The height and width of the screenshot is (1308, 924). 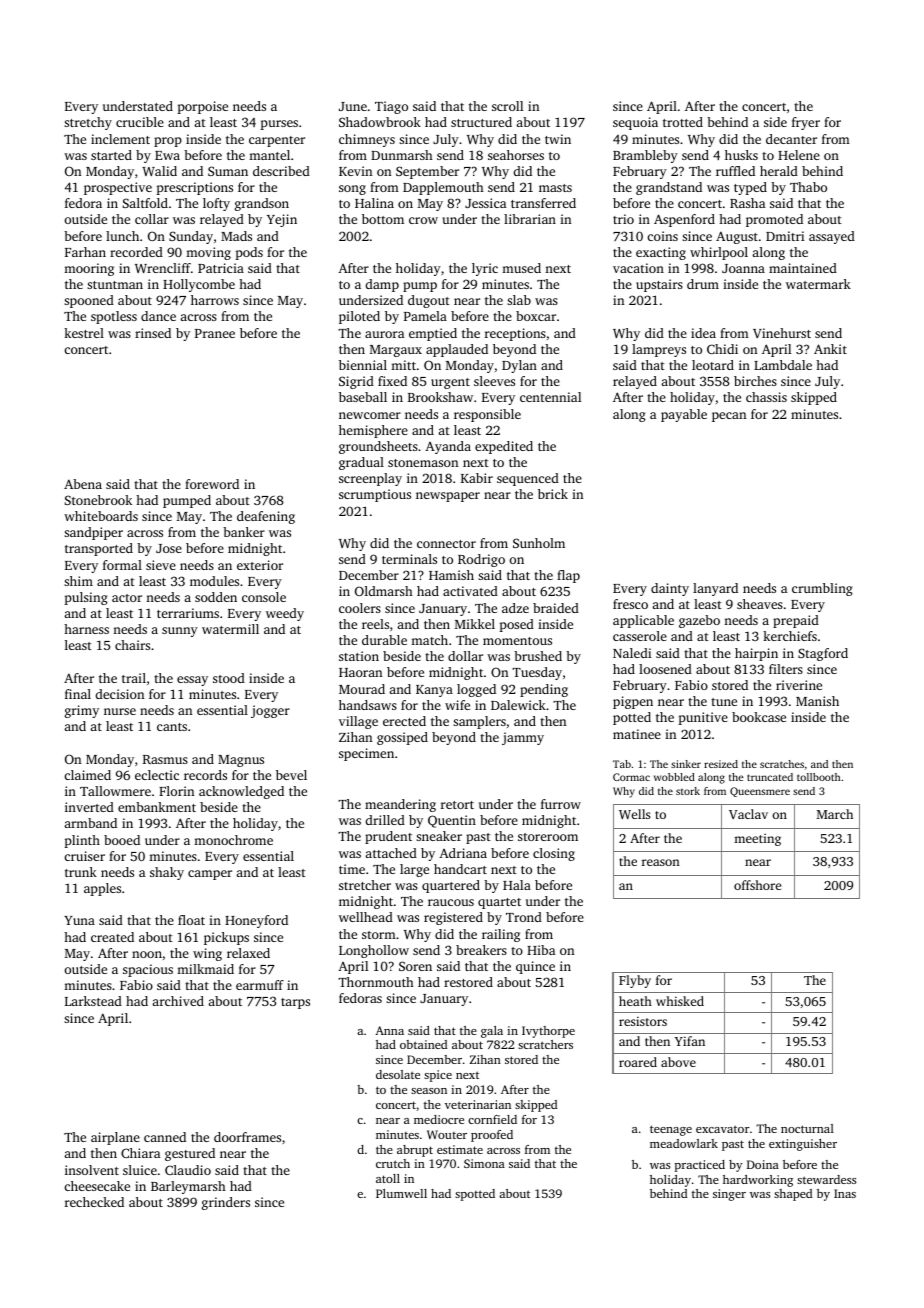 What do you see at coordinates (168, 142) in the screenshot?
I see `prop` at bounding box center [168, 142].
